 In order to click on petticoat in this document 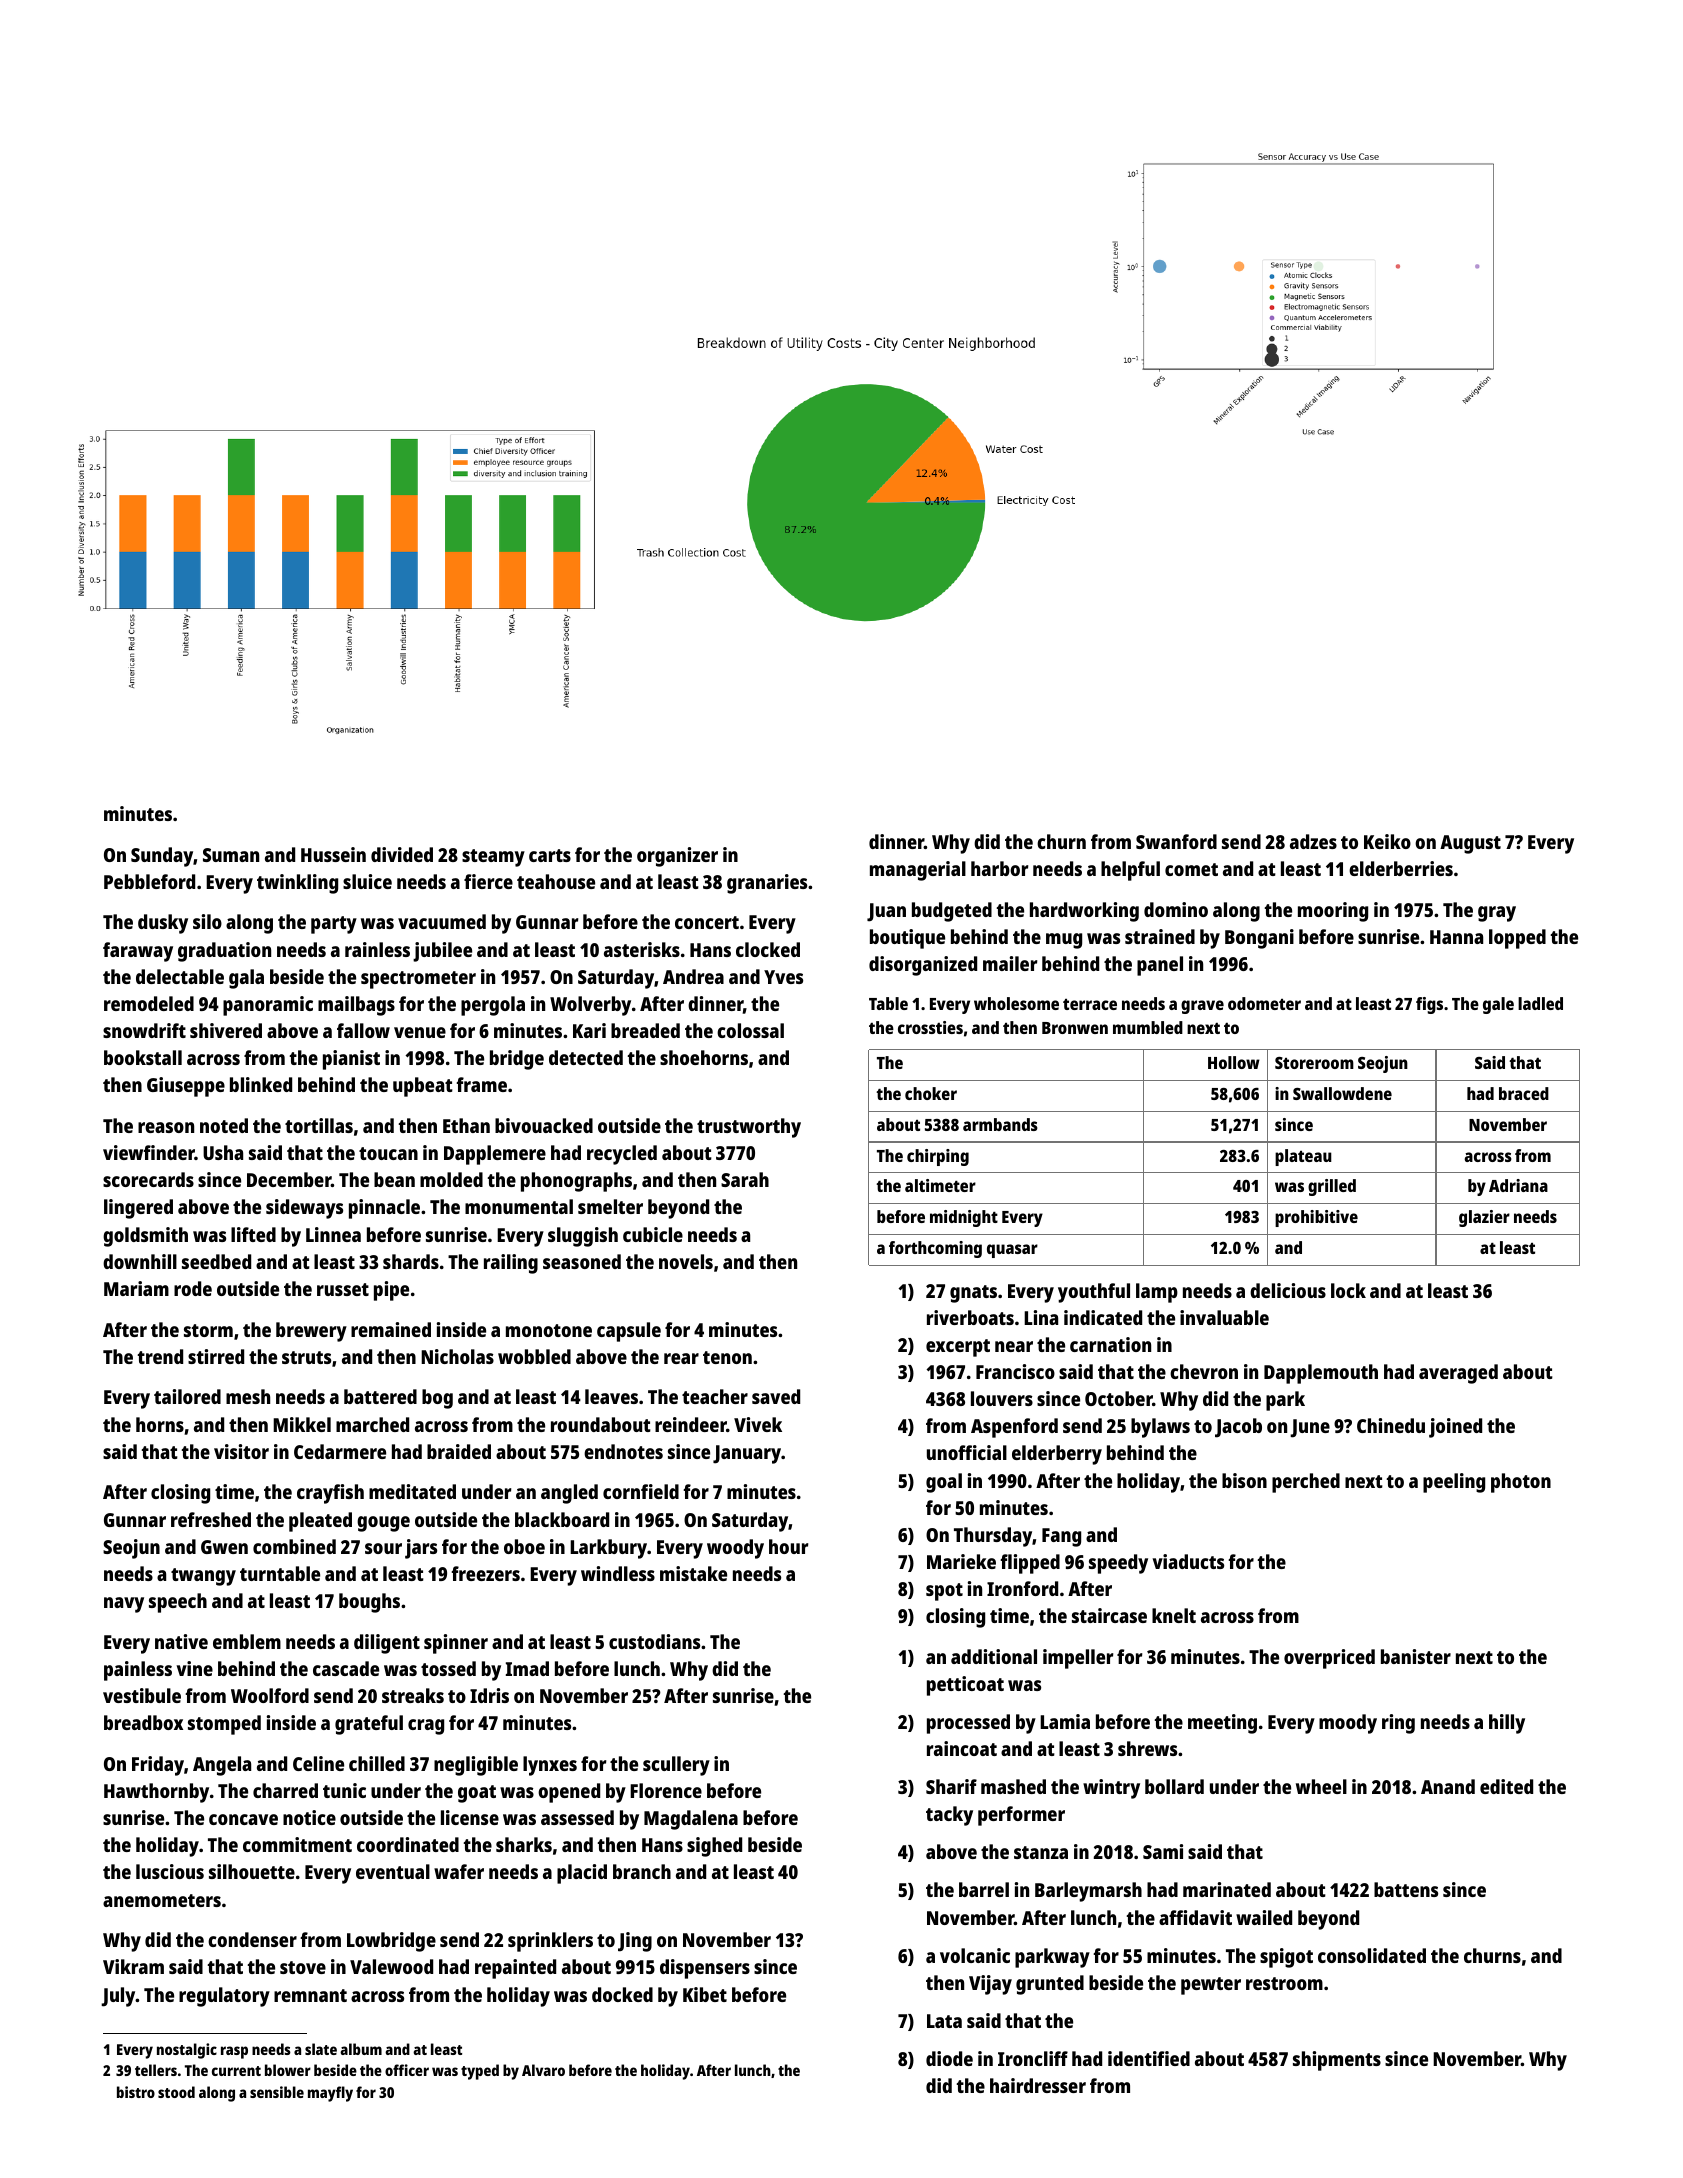, I will do `click(965, 1686)`.
